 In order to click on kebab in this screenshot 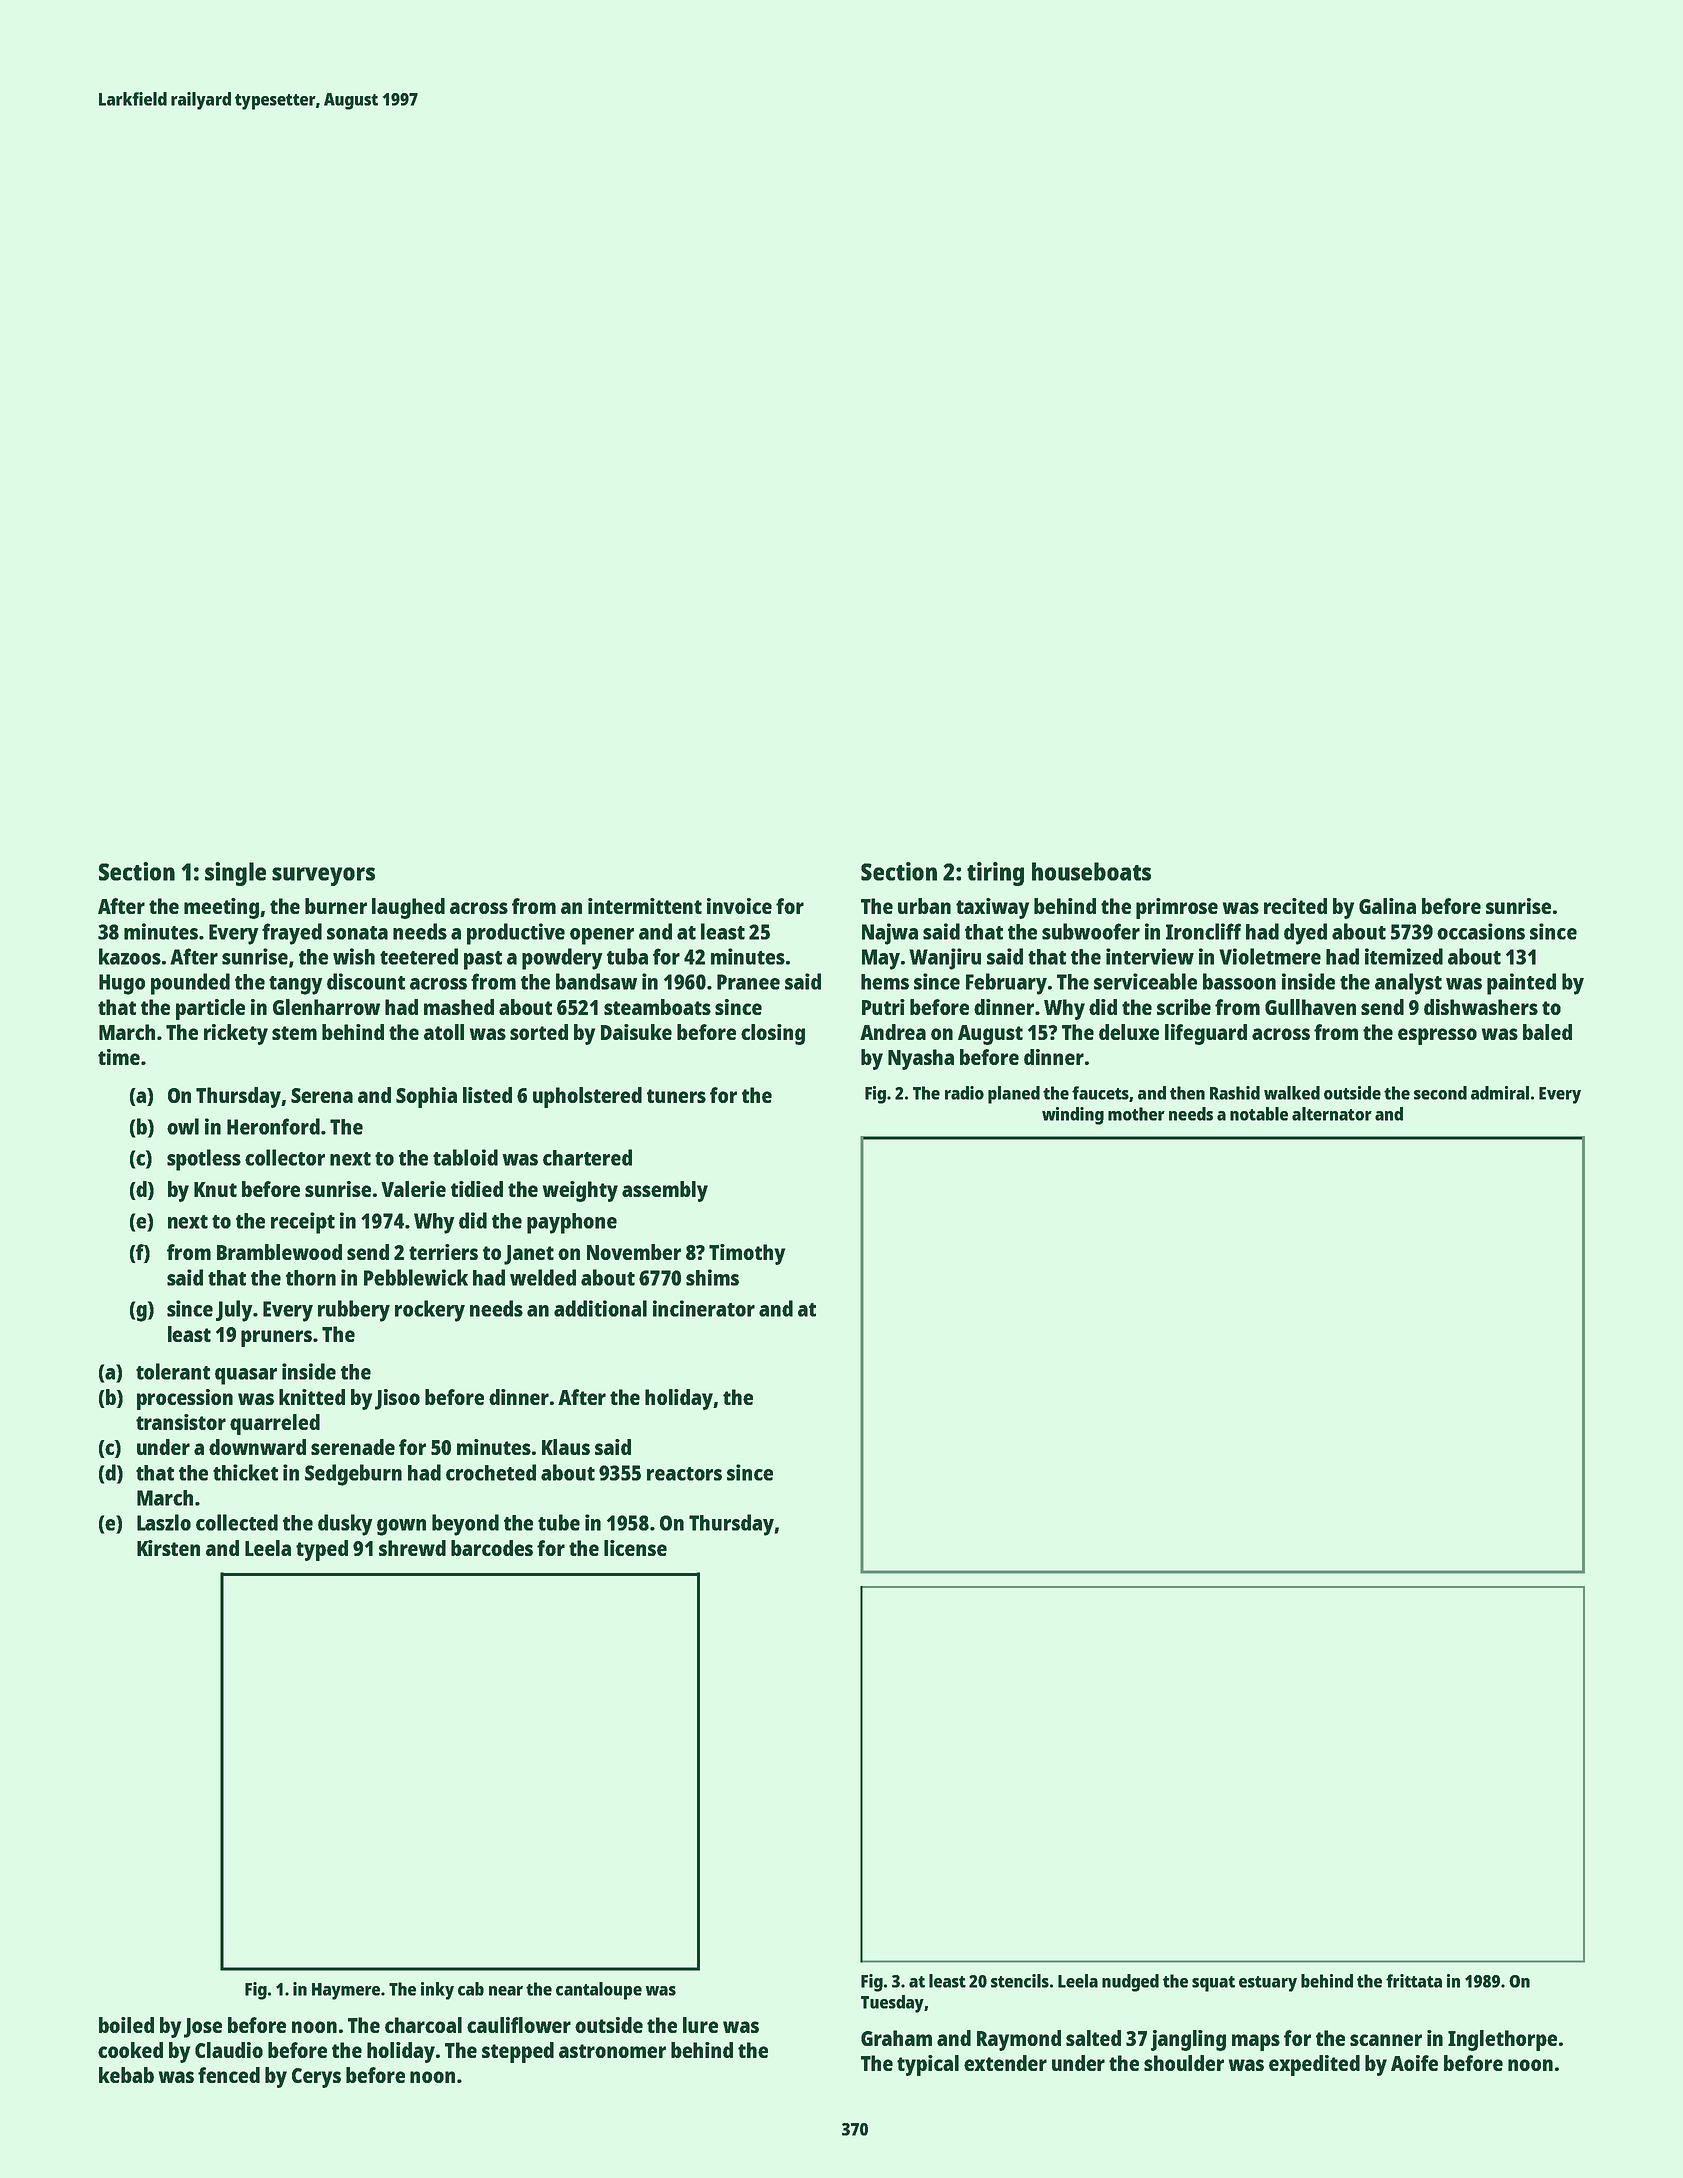, I will do `click(126, 2075)`.
